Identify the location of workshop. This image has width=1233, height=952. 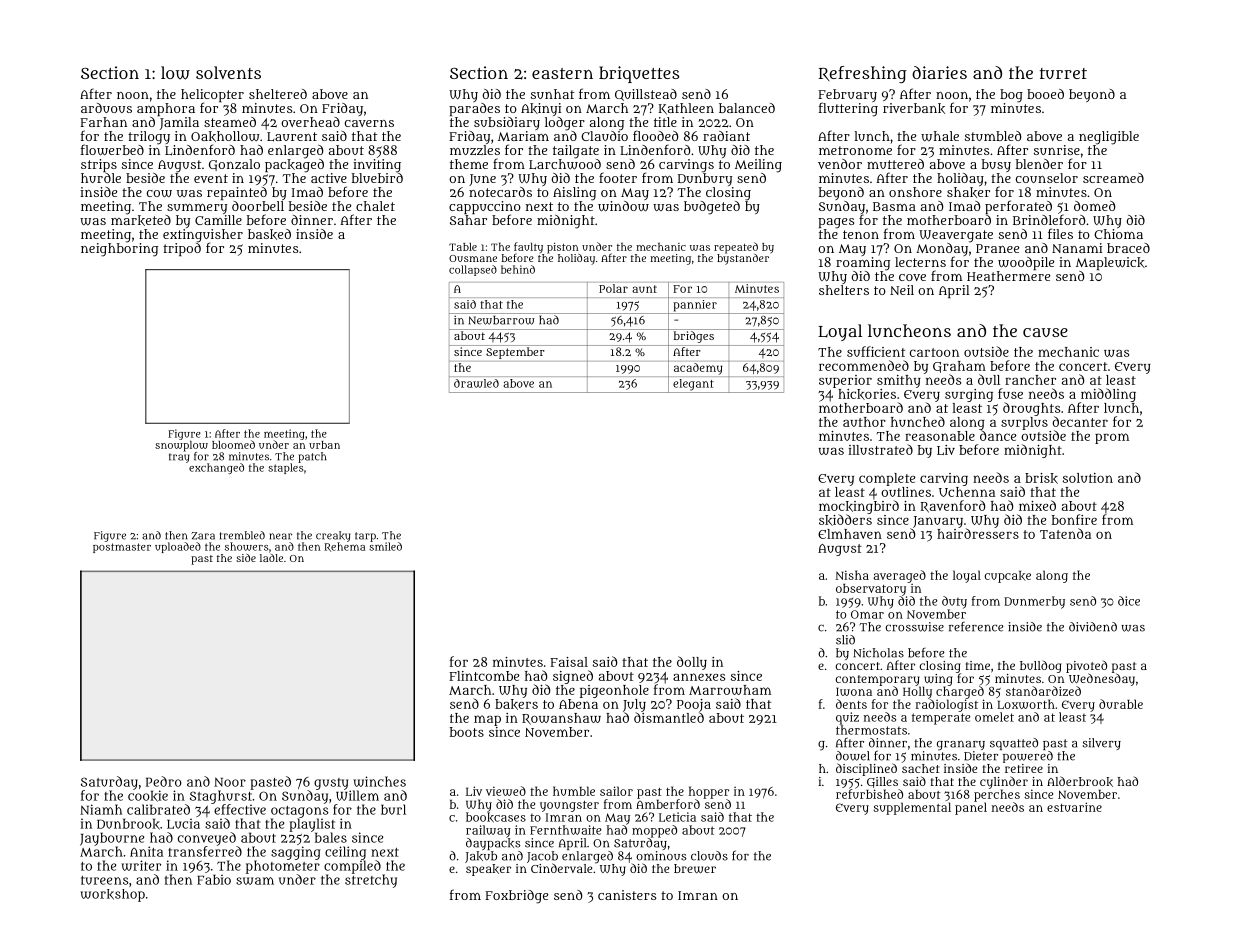
(112, 895).
